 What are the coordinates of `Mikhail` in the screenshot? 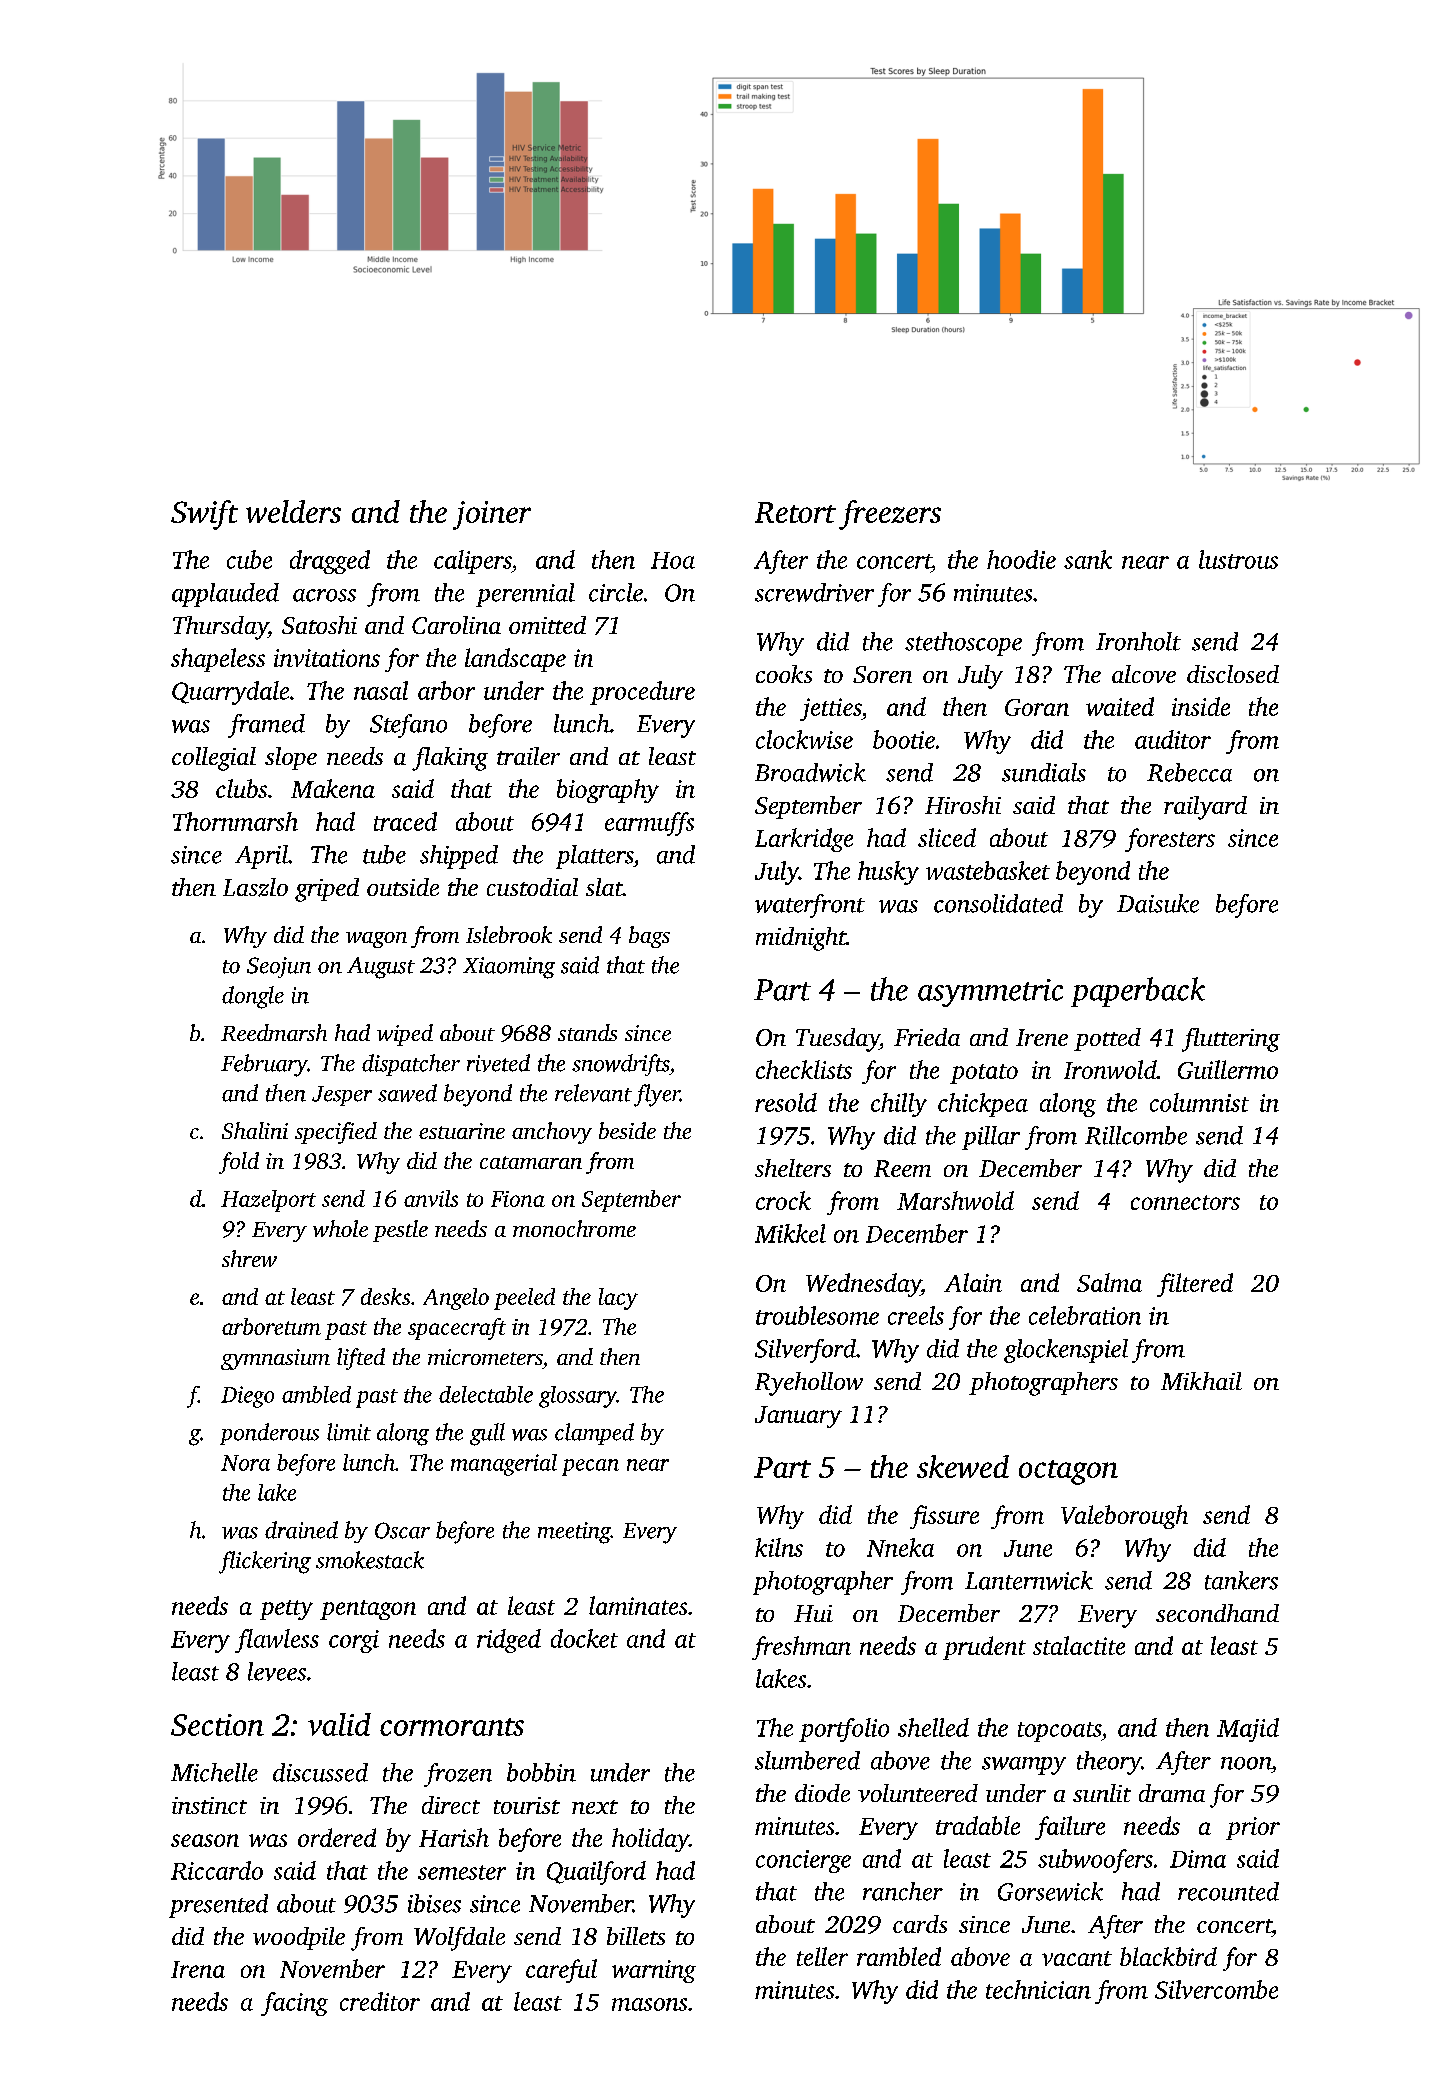 It's located at (1201, 1381).
